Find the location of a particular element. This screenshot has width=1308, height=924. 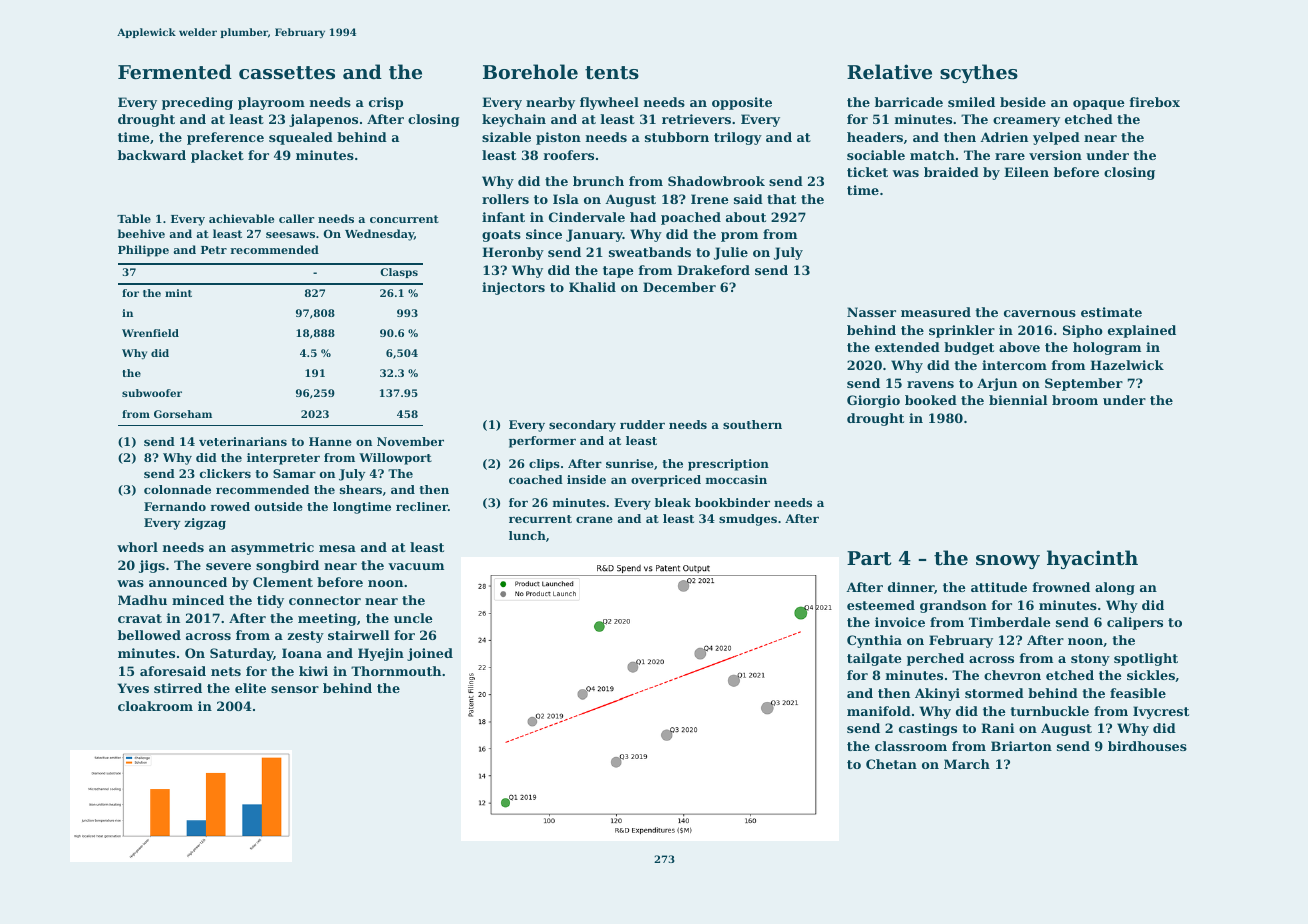

Briarton is located at coordinates (1021, 746).
